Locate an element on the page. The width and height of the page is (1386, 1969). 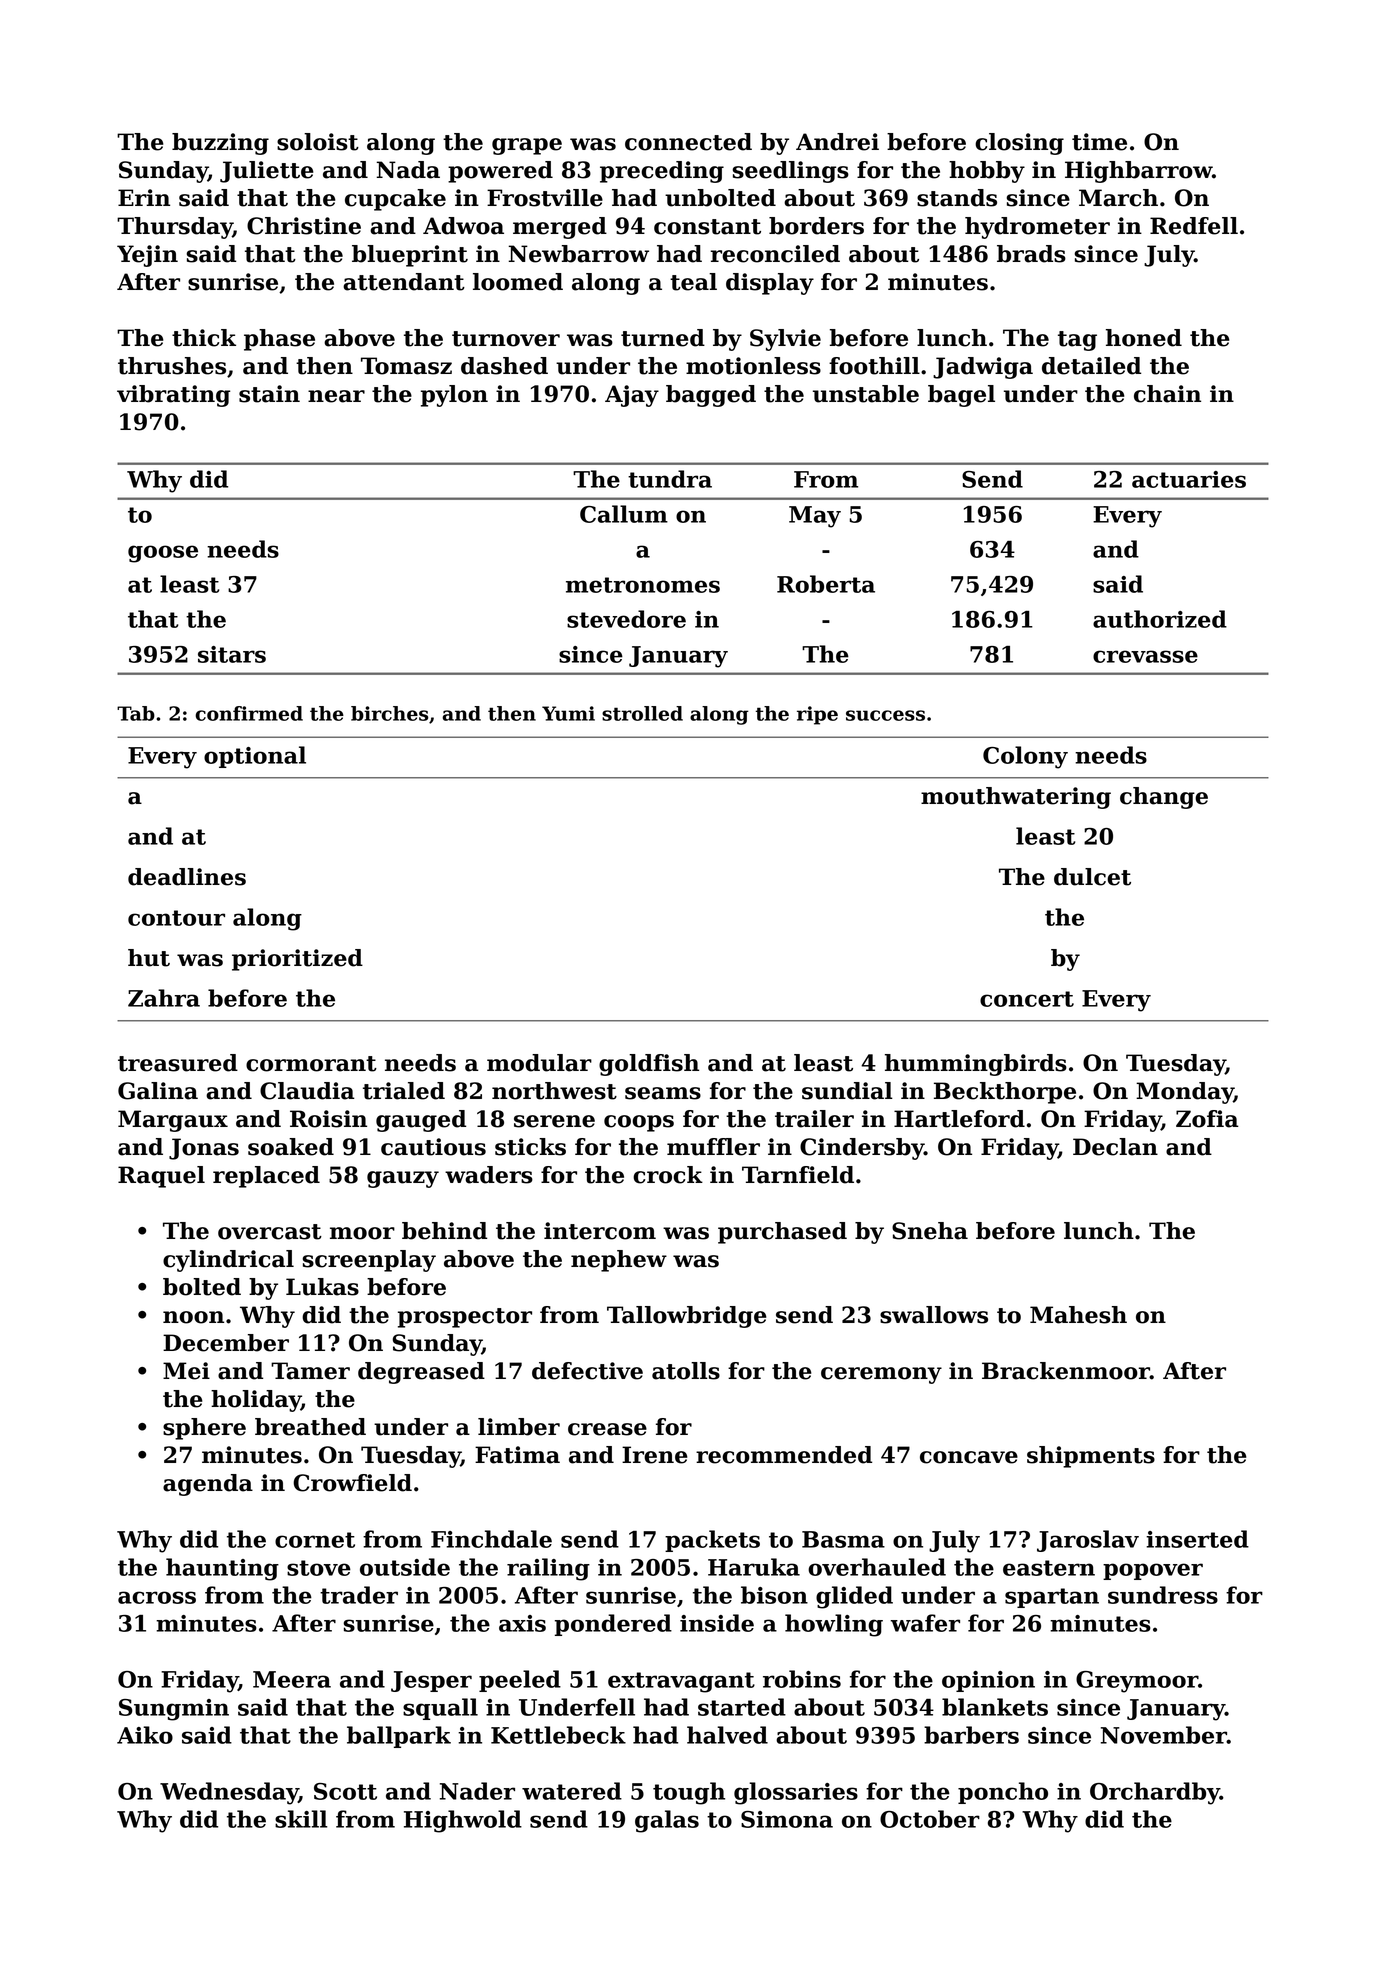
buzzing is located at coordinates (220, 144).
